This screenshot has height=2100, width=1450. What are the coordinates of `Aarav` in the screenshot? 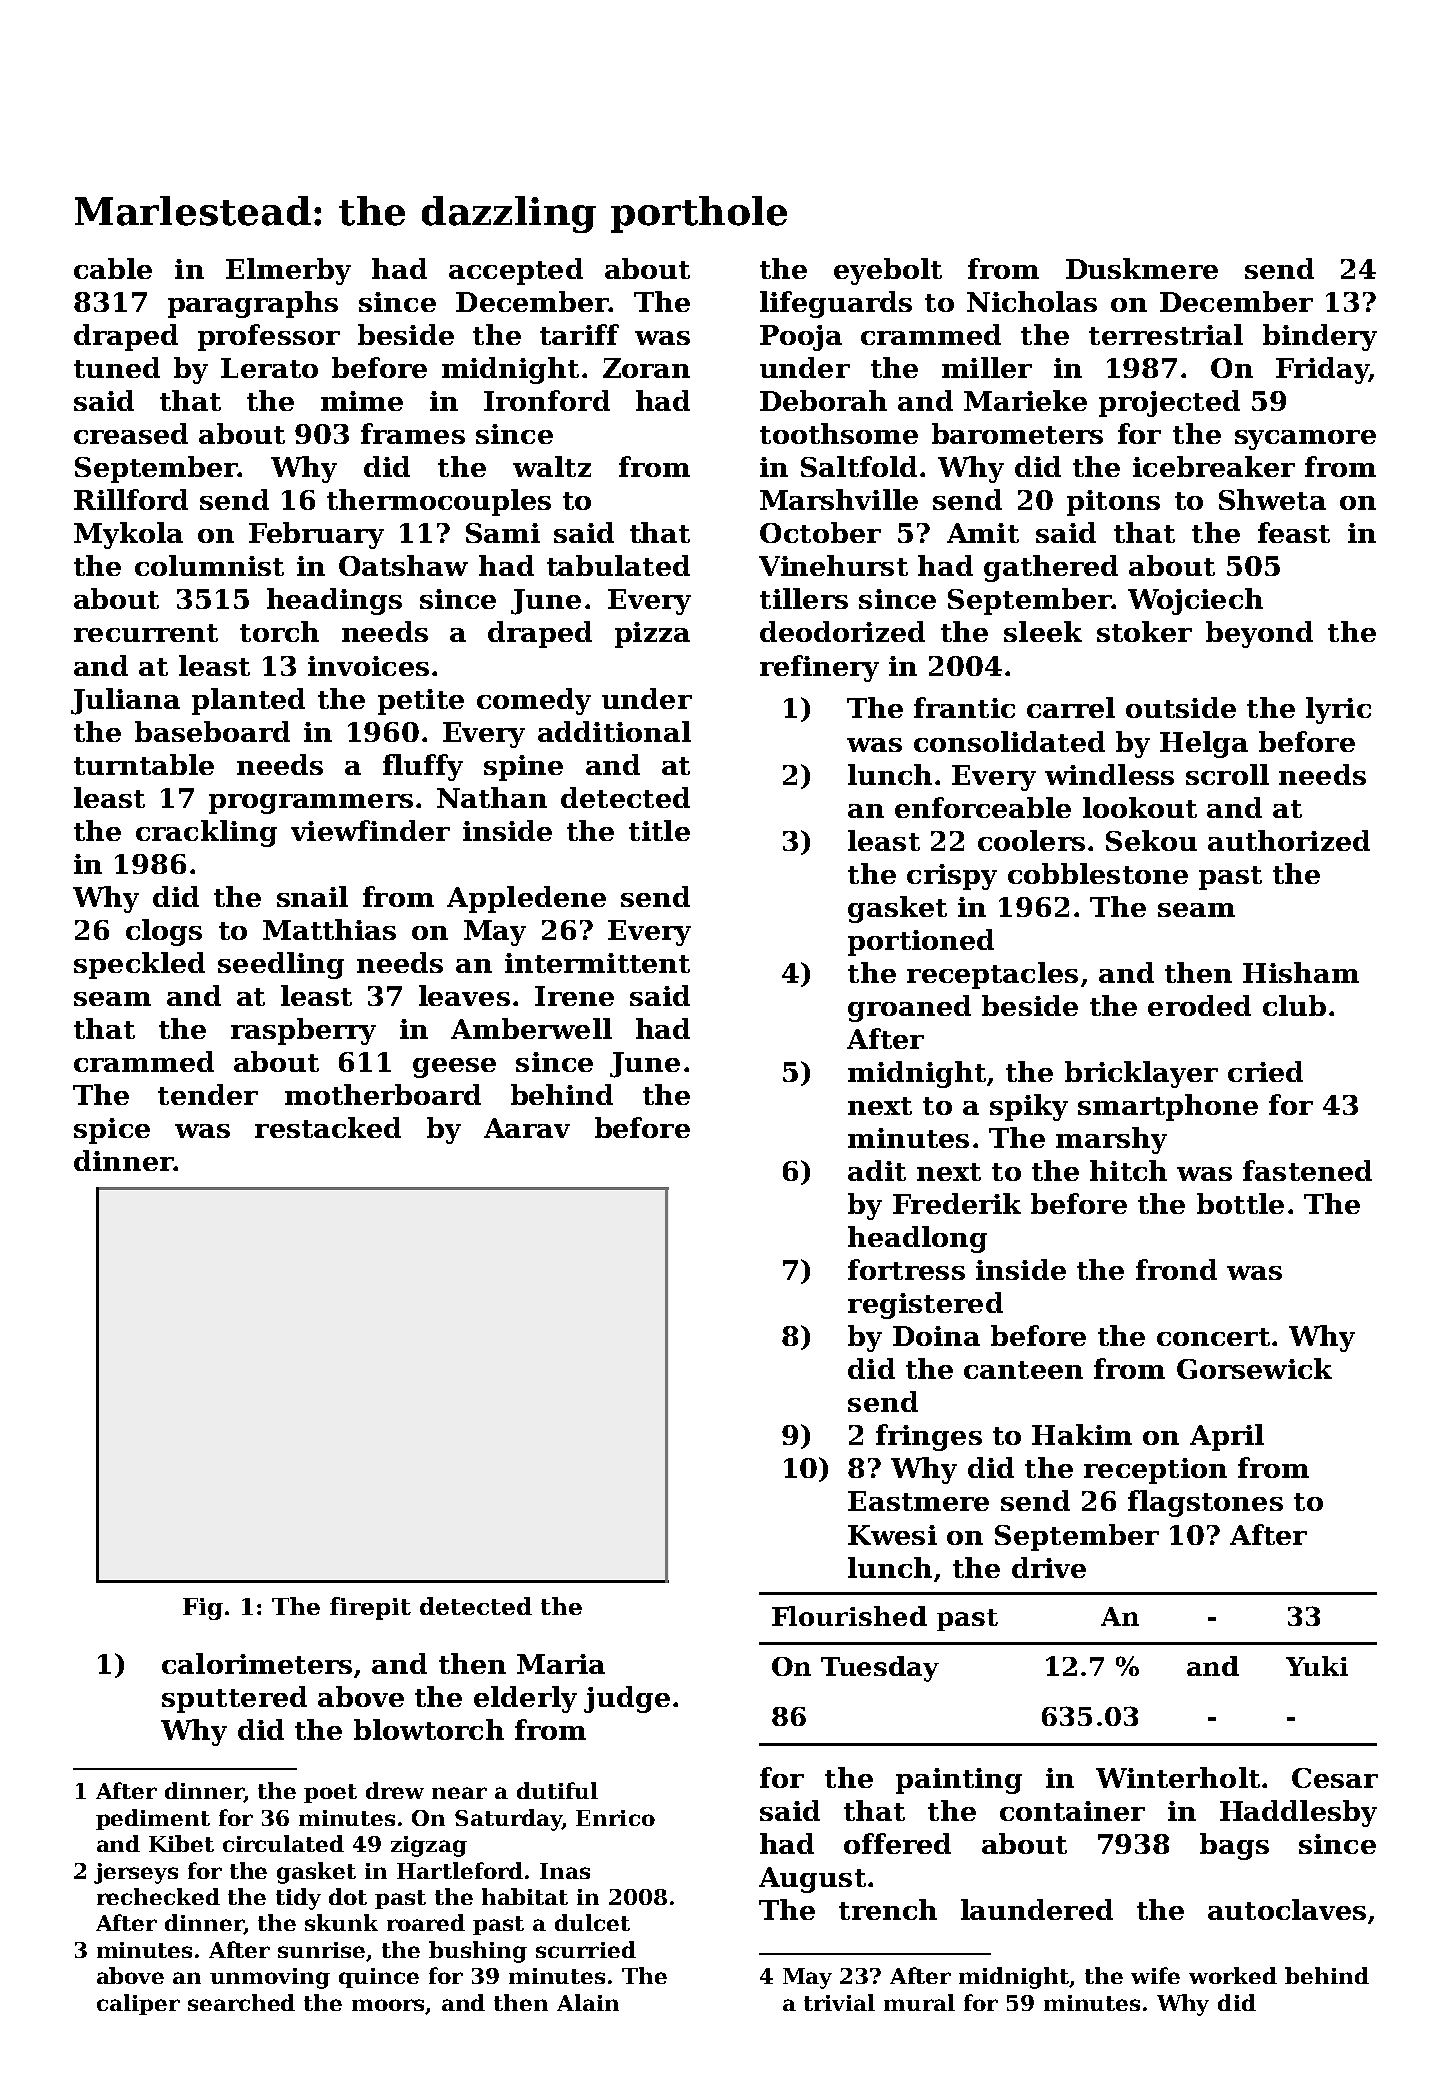 It's located at (527, 1128).
